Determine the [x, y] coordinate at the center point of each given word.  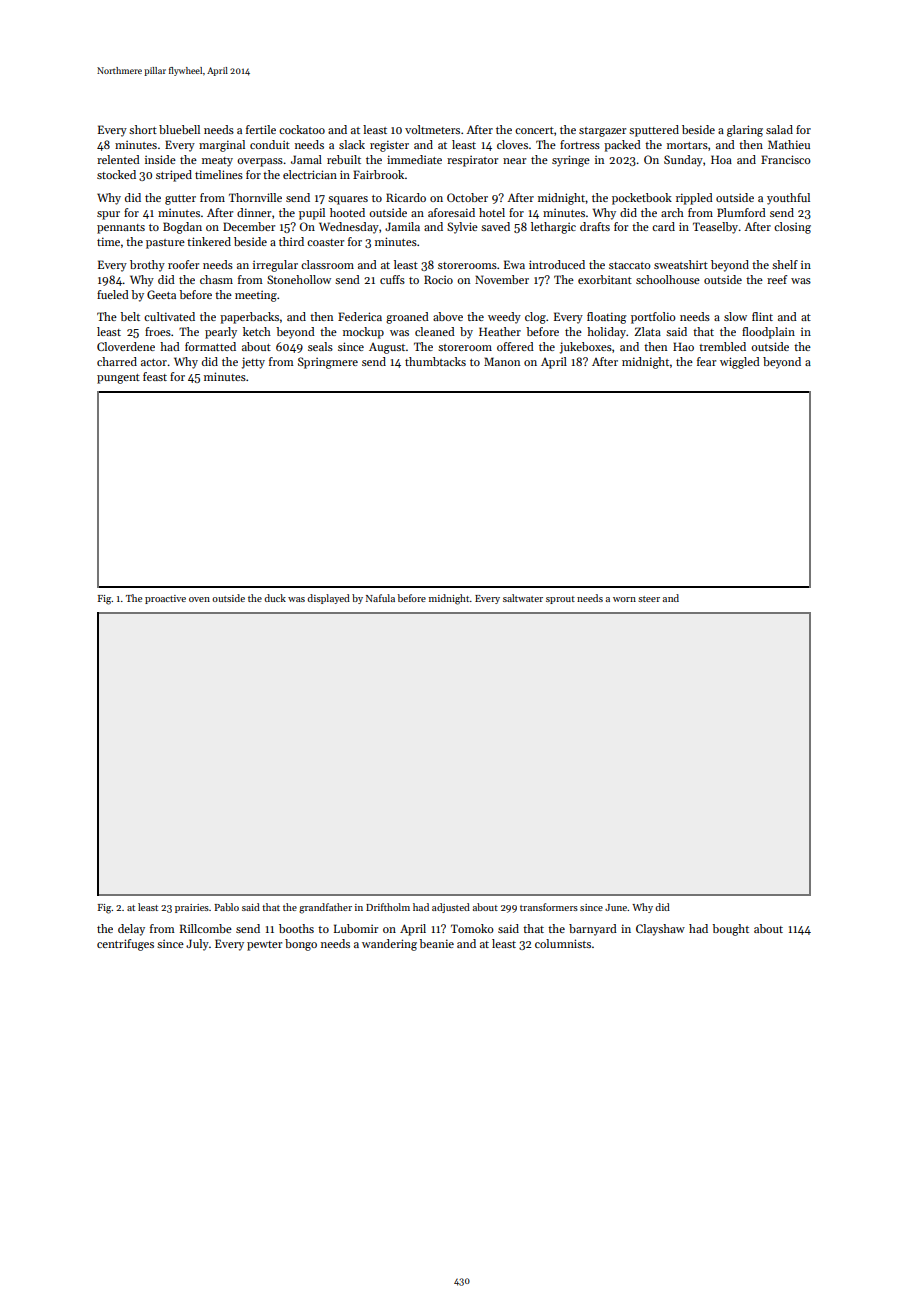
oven [199, 599]
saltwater [523, 598]
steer [649, 599]
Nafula [380, 598]
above [448, 316]
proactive [165, 599]
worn [624, 599]
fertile [261, 129]
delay [131, 930]
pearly [221, 333]
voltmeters [432, 129]
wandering [389, 945]
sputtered [654, 131]
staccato [630, 265]
